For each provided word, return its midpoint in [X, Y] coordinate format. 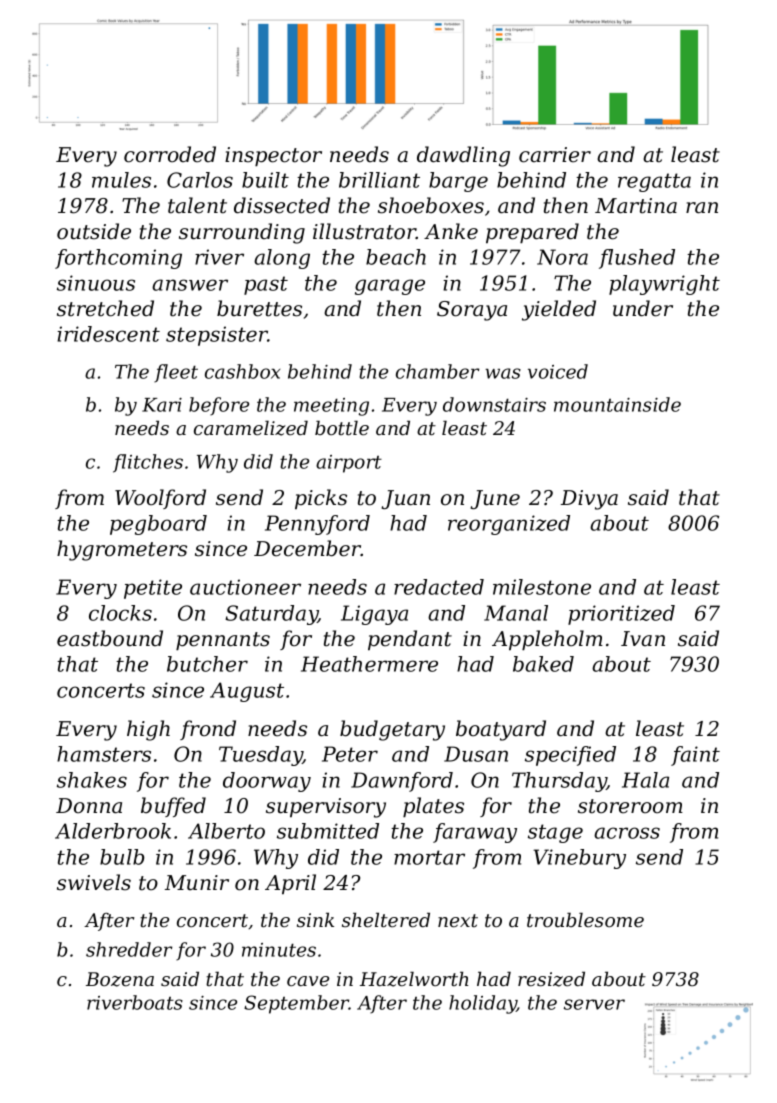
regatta [654, 182]
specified [570, 756]
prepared [532, 233]
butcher [207, 664]
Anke [451, 231]
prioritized [621, 615]
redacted [439, 587]
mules [121, 180]
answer [190, 285]
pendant [410, 640]
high [148, 730]
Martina [636, 206]
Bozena [120, 979]
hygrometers [122, 550]
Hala [645, 780]
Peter [350, 754]
